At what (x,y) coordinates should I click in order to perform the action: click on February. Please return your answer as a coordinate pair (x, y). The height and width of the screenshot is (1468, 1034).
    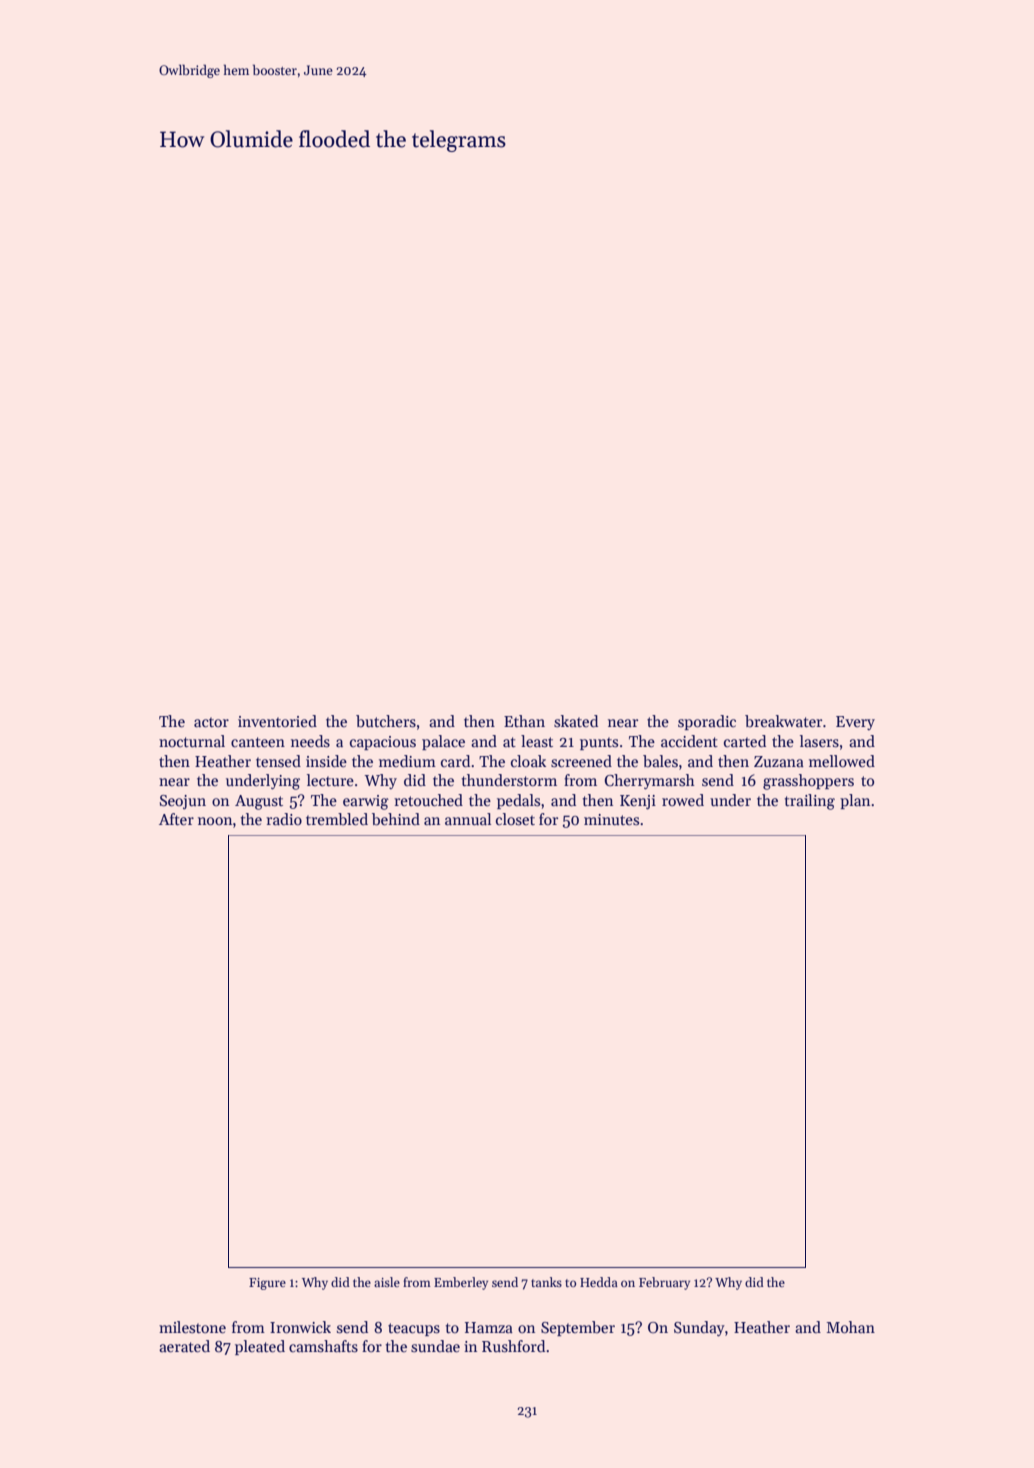
    Looking at the image, I should click on (664, 1283).
